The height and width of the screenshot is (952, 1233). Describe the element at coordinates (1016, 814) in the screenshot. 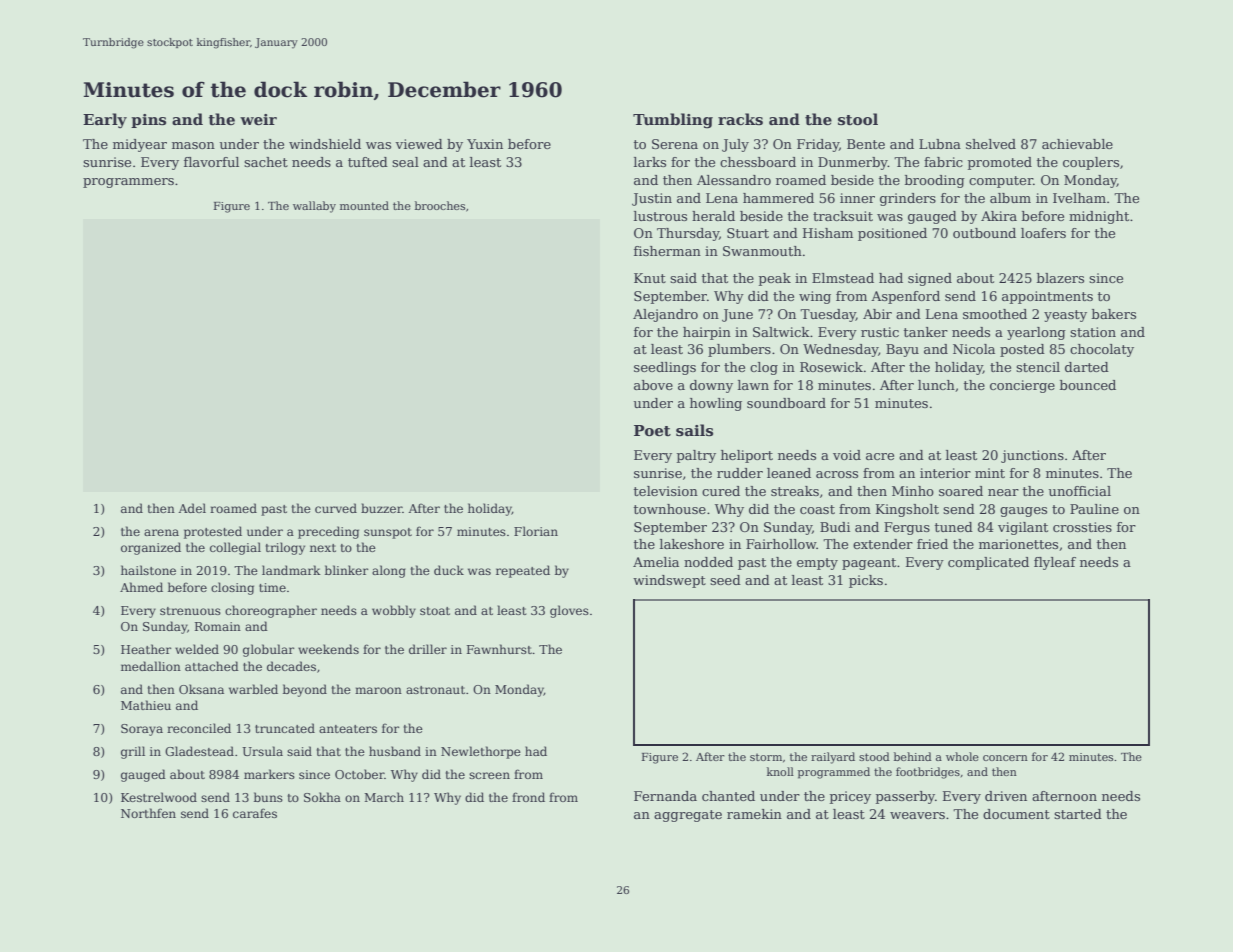

I see `document` at that location.
